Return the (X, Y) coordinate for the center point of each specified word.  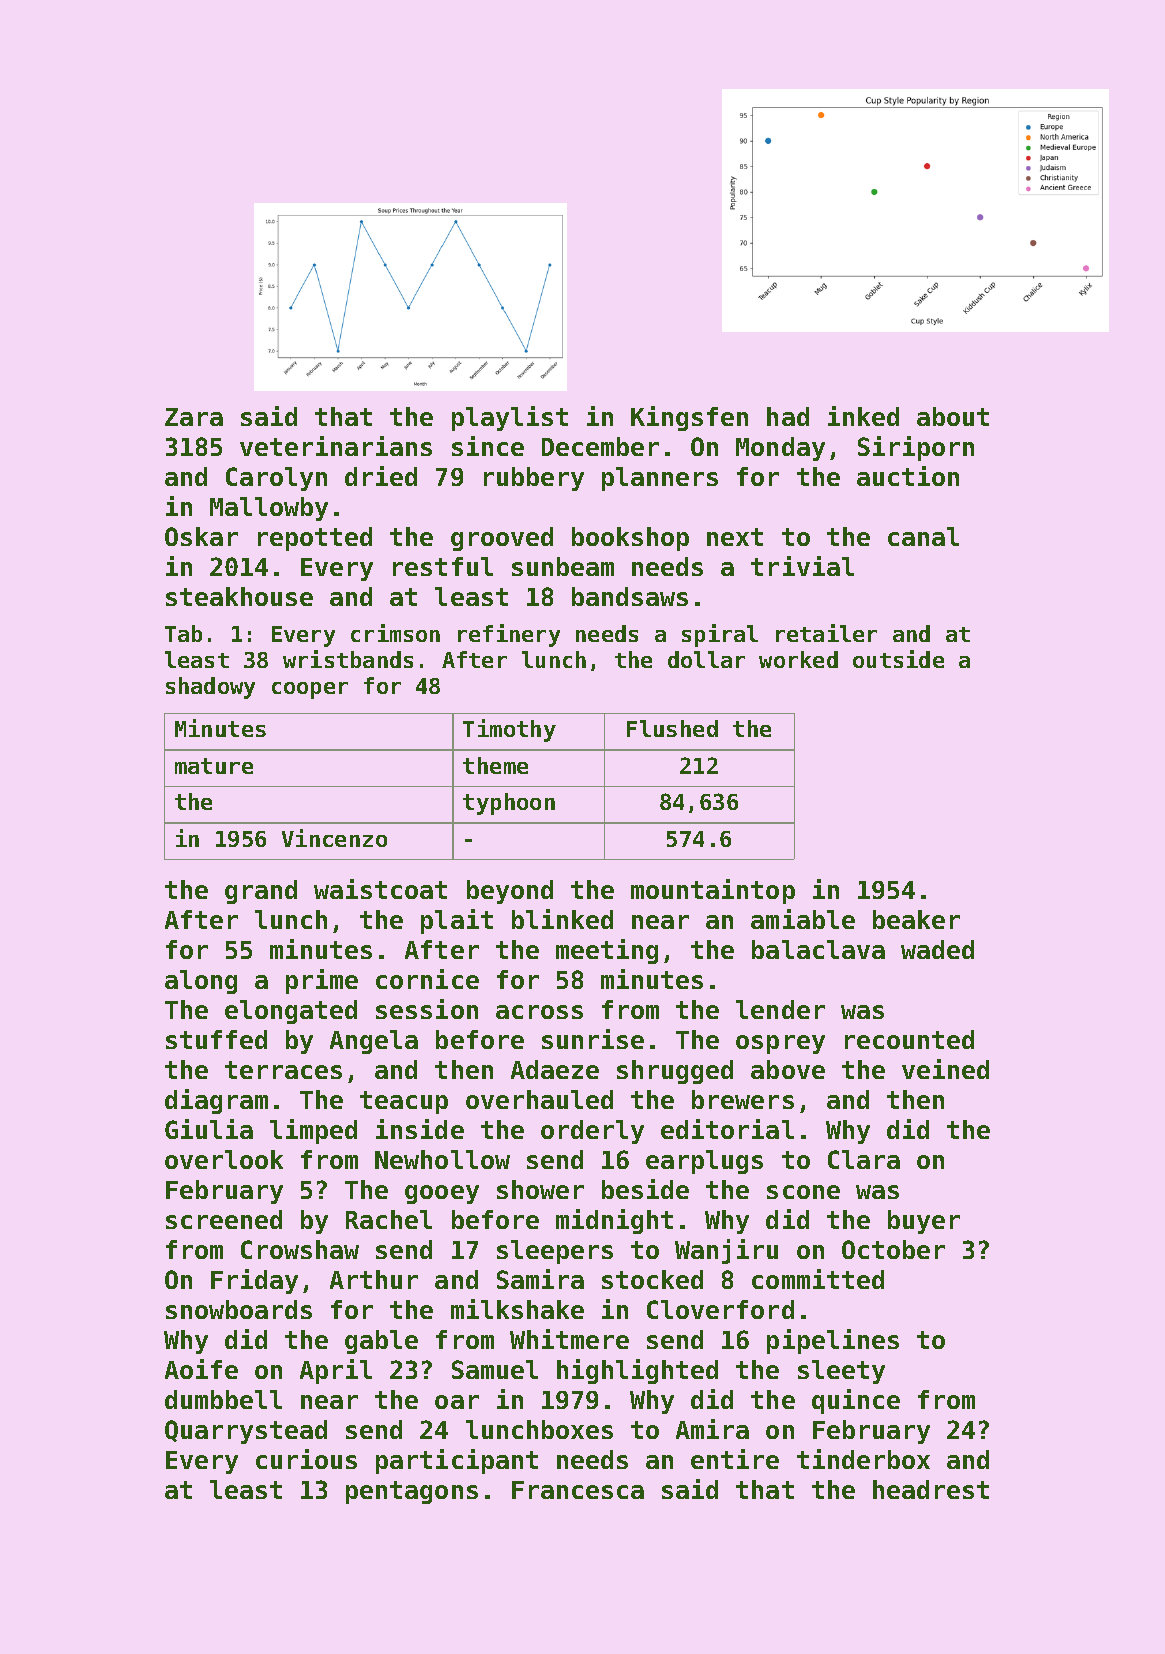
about (953, 416)
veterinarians (336, 446)
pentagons (412, 1492)
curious (306, 1459)
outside (898, 659)
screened (224, 1219)
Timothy (509, 730)
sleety (841, 1372)
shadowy (210, 688)
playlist (510, 418)
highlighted (637, 1371)
